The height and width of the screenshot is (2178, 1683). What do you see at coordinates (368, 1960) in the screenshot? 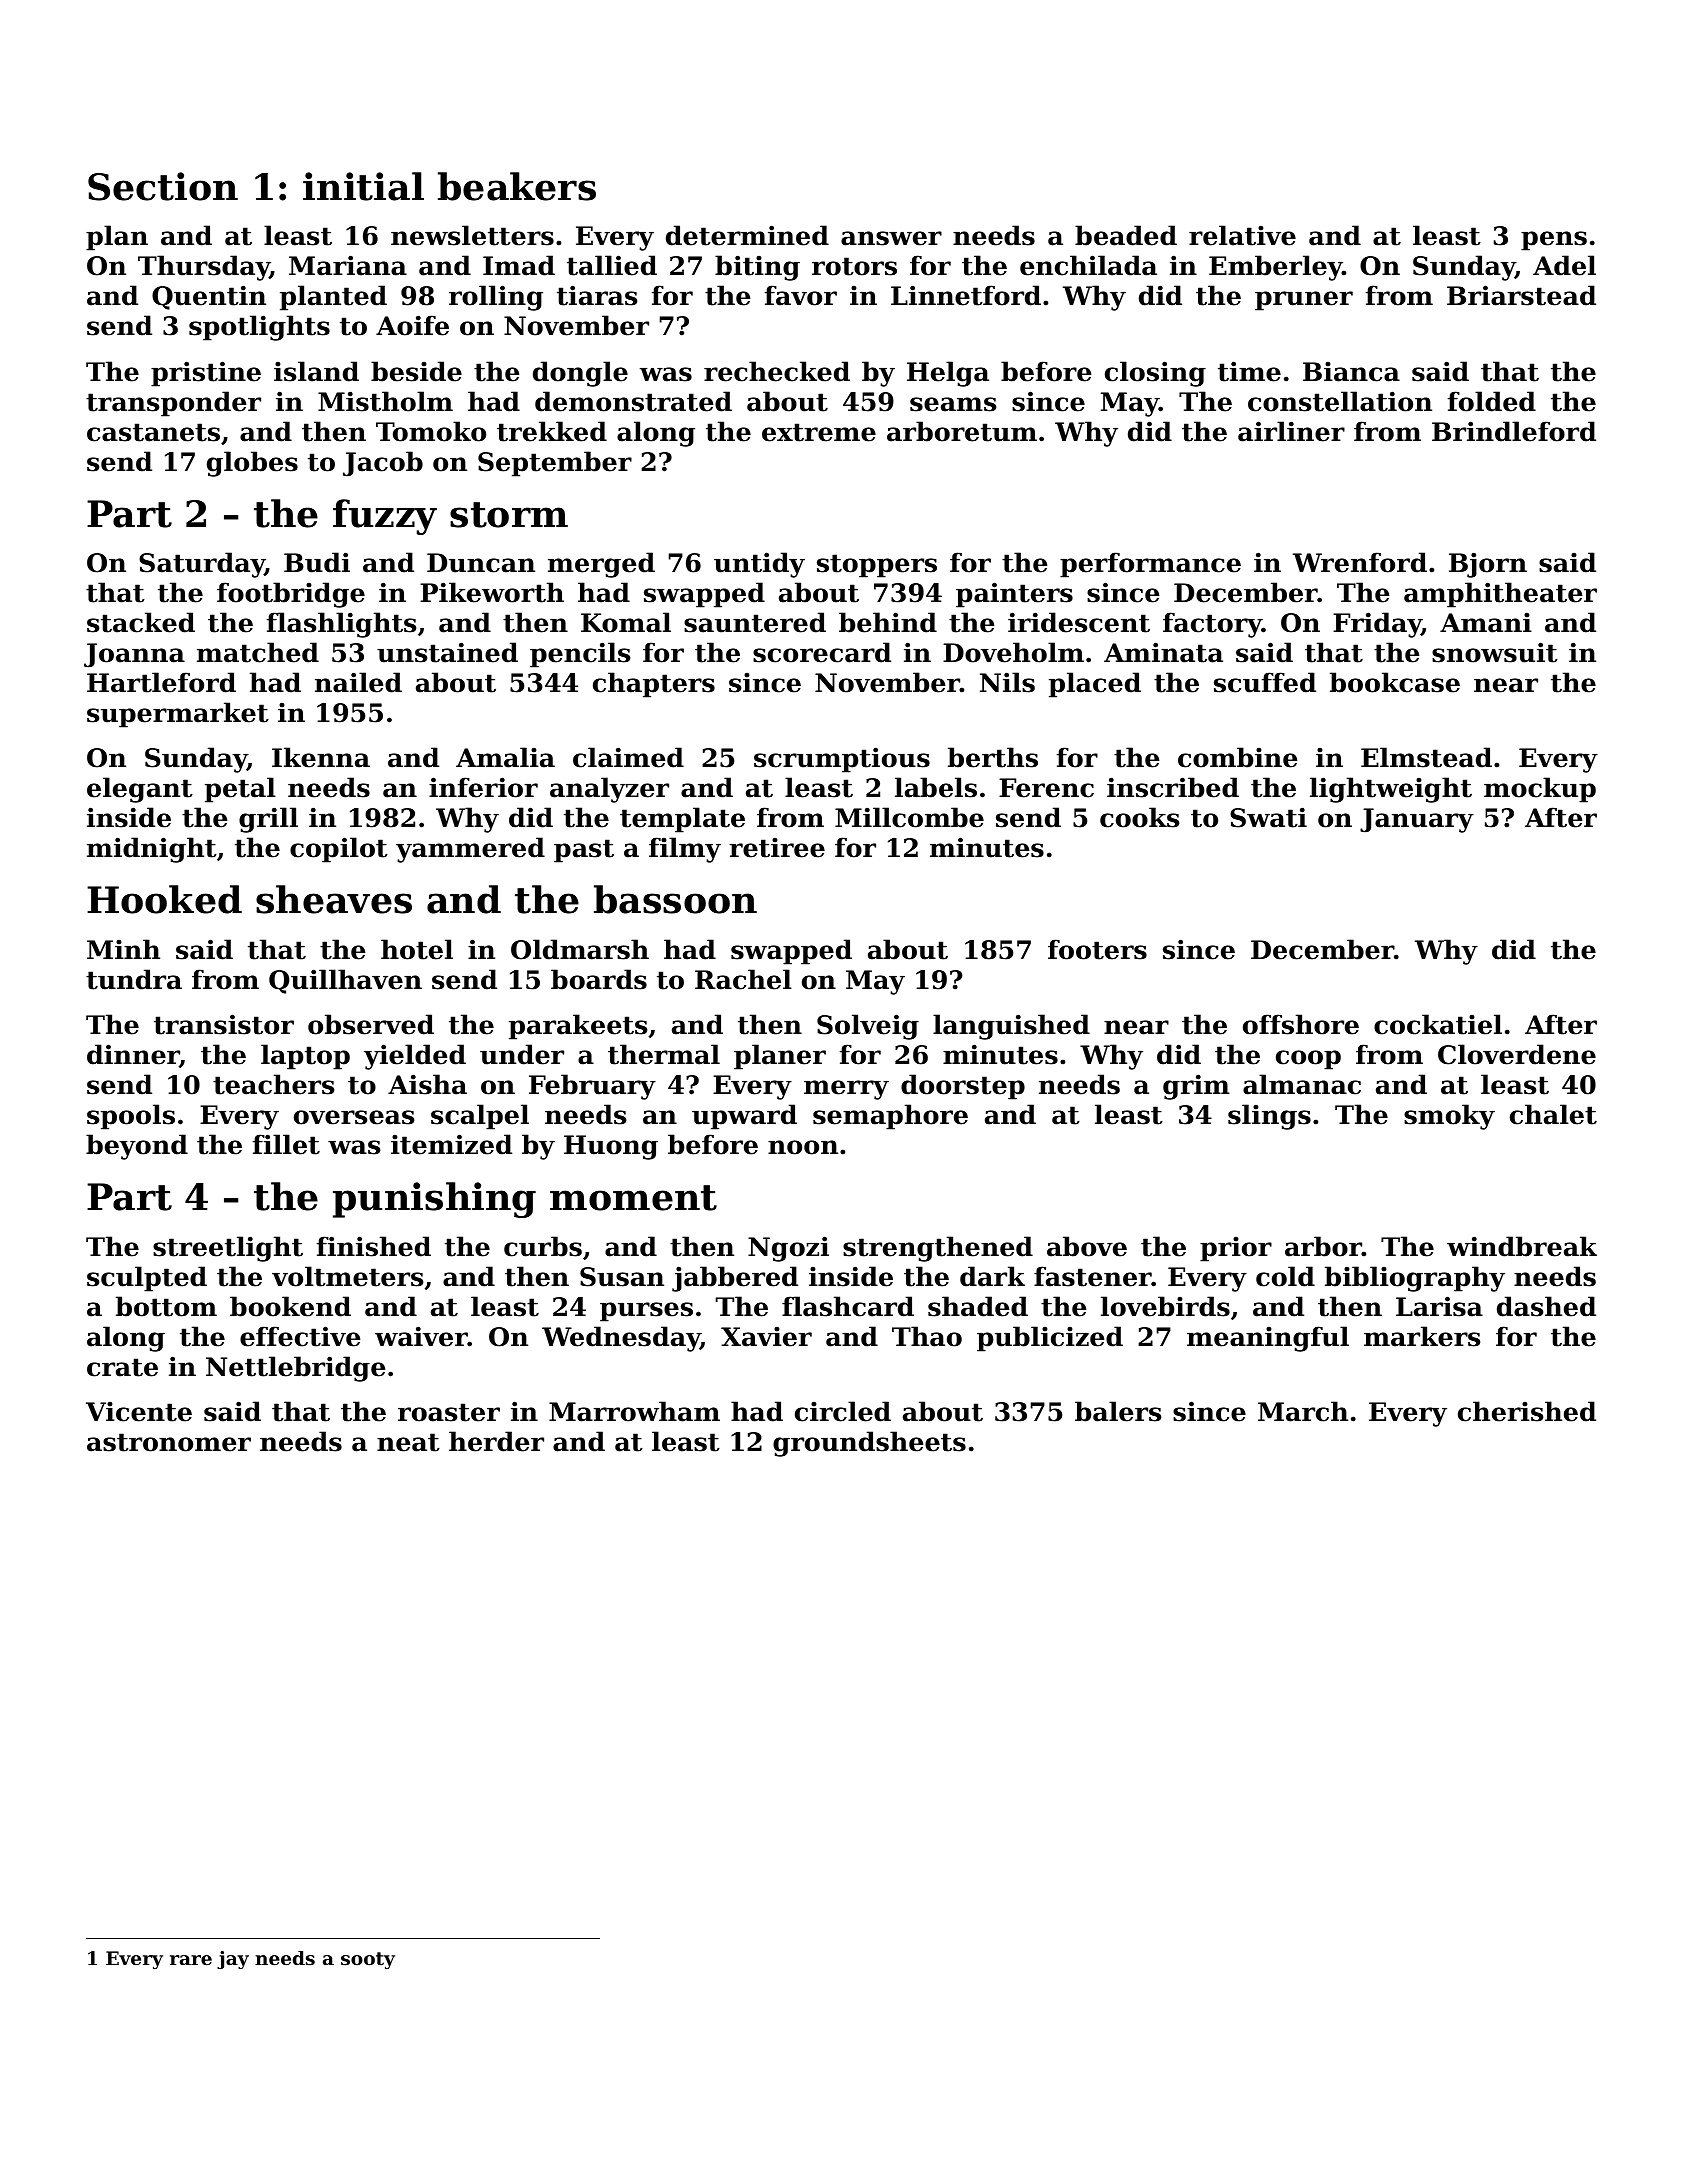
I see `sooty` at bounding box center [368, 1960].
